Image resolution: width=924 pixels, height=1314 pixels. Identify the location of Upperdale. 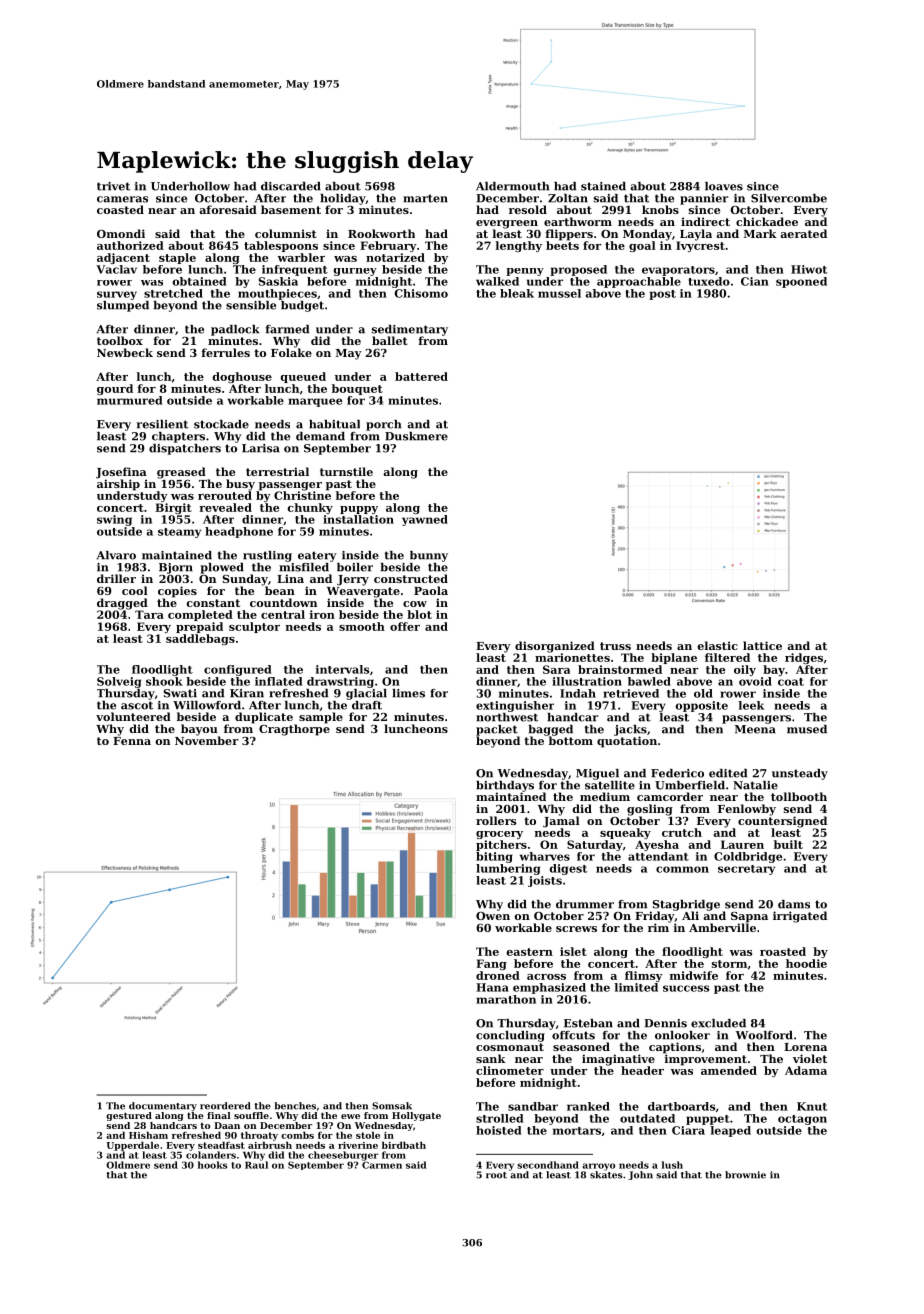
(133, 1146).
